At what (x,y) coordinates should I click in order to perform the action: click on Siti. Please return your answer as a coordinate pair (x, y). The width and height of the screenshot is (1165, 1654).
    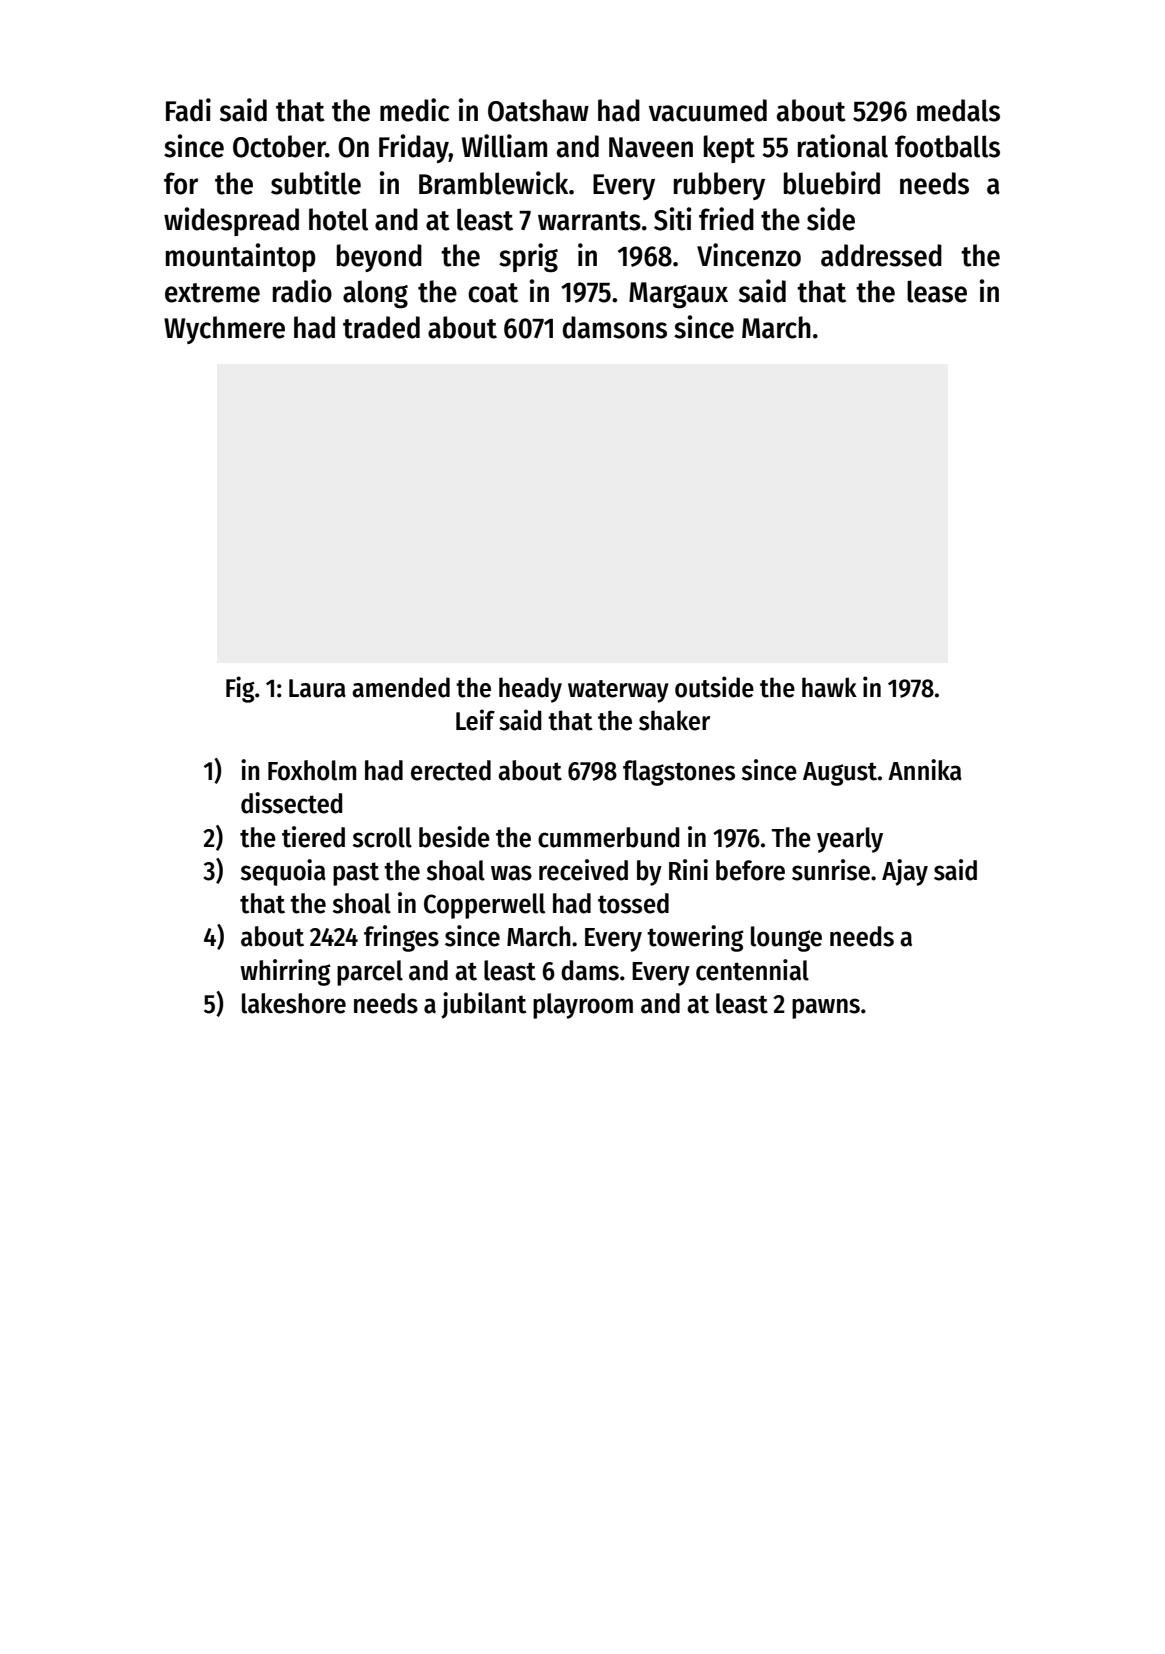
    Looking at the image, I should click on (673, 219).
